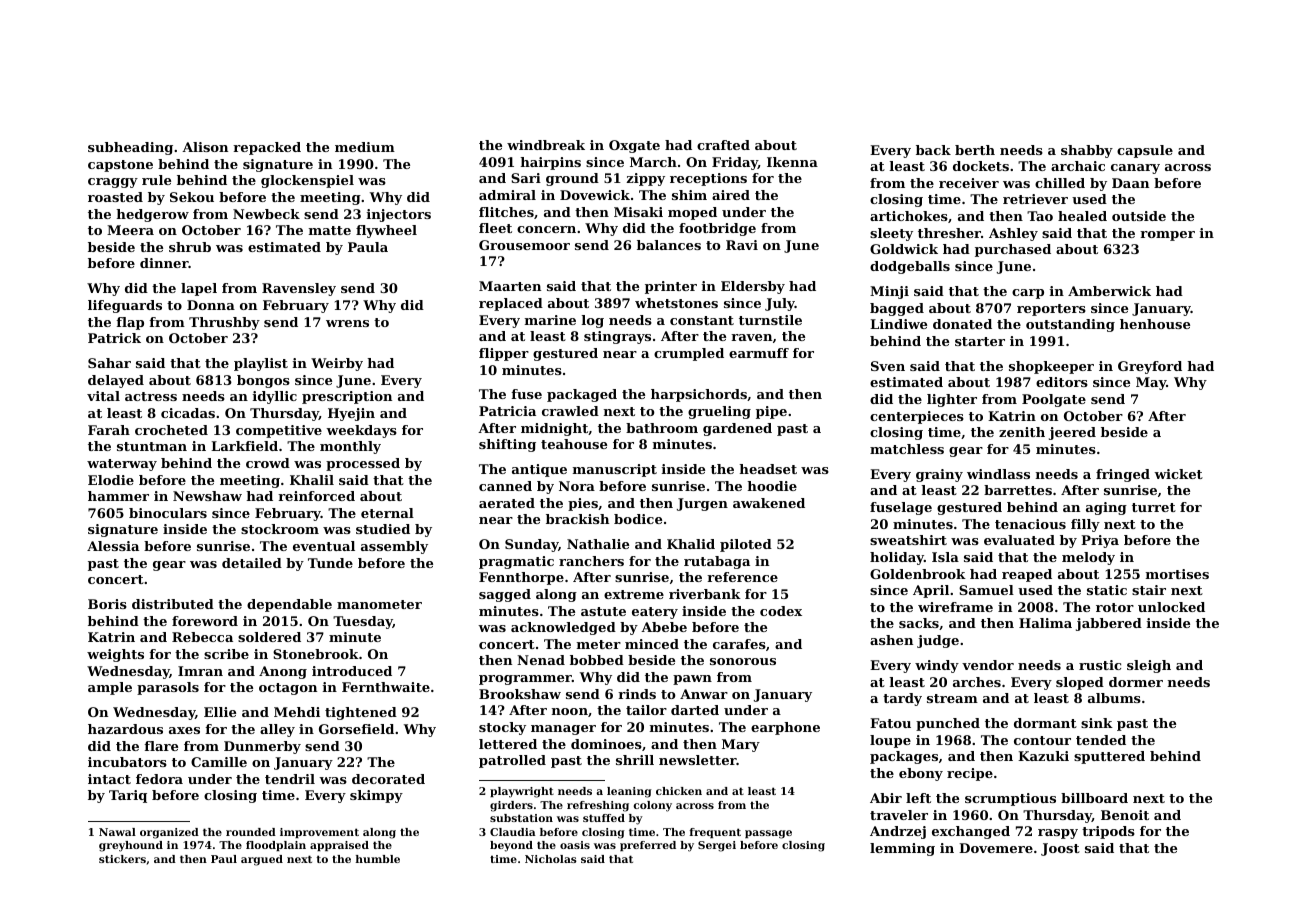 The width and height of the screenshot is (1308, 924). What do you see at coordinates (363, 622) in the screenshot?
I see `Tuesday` at bounding box center [363, 622].
